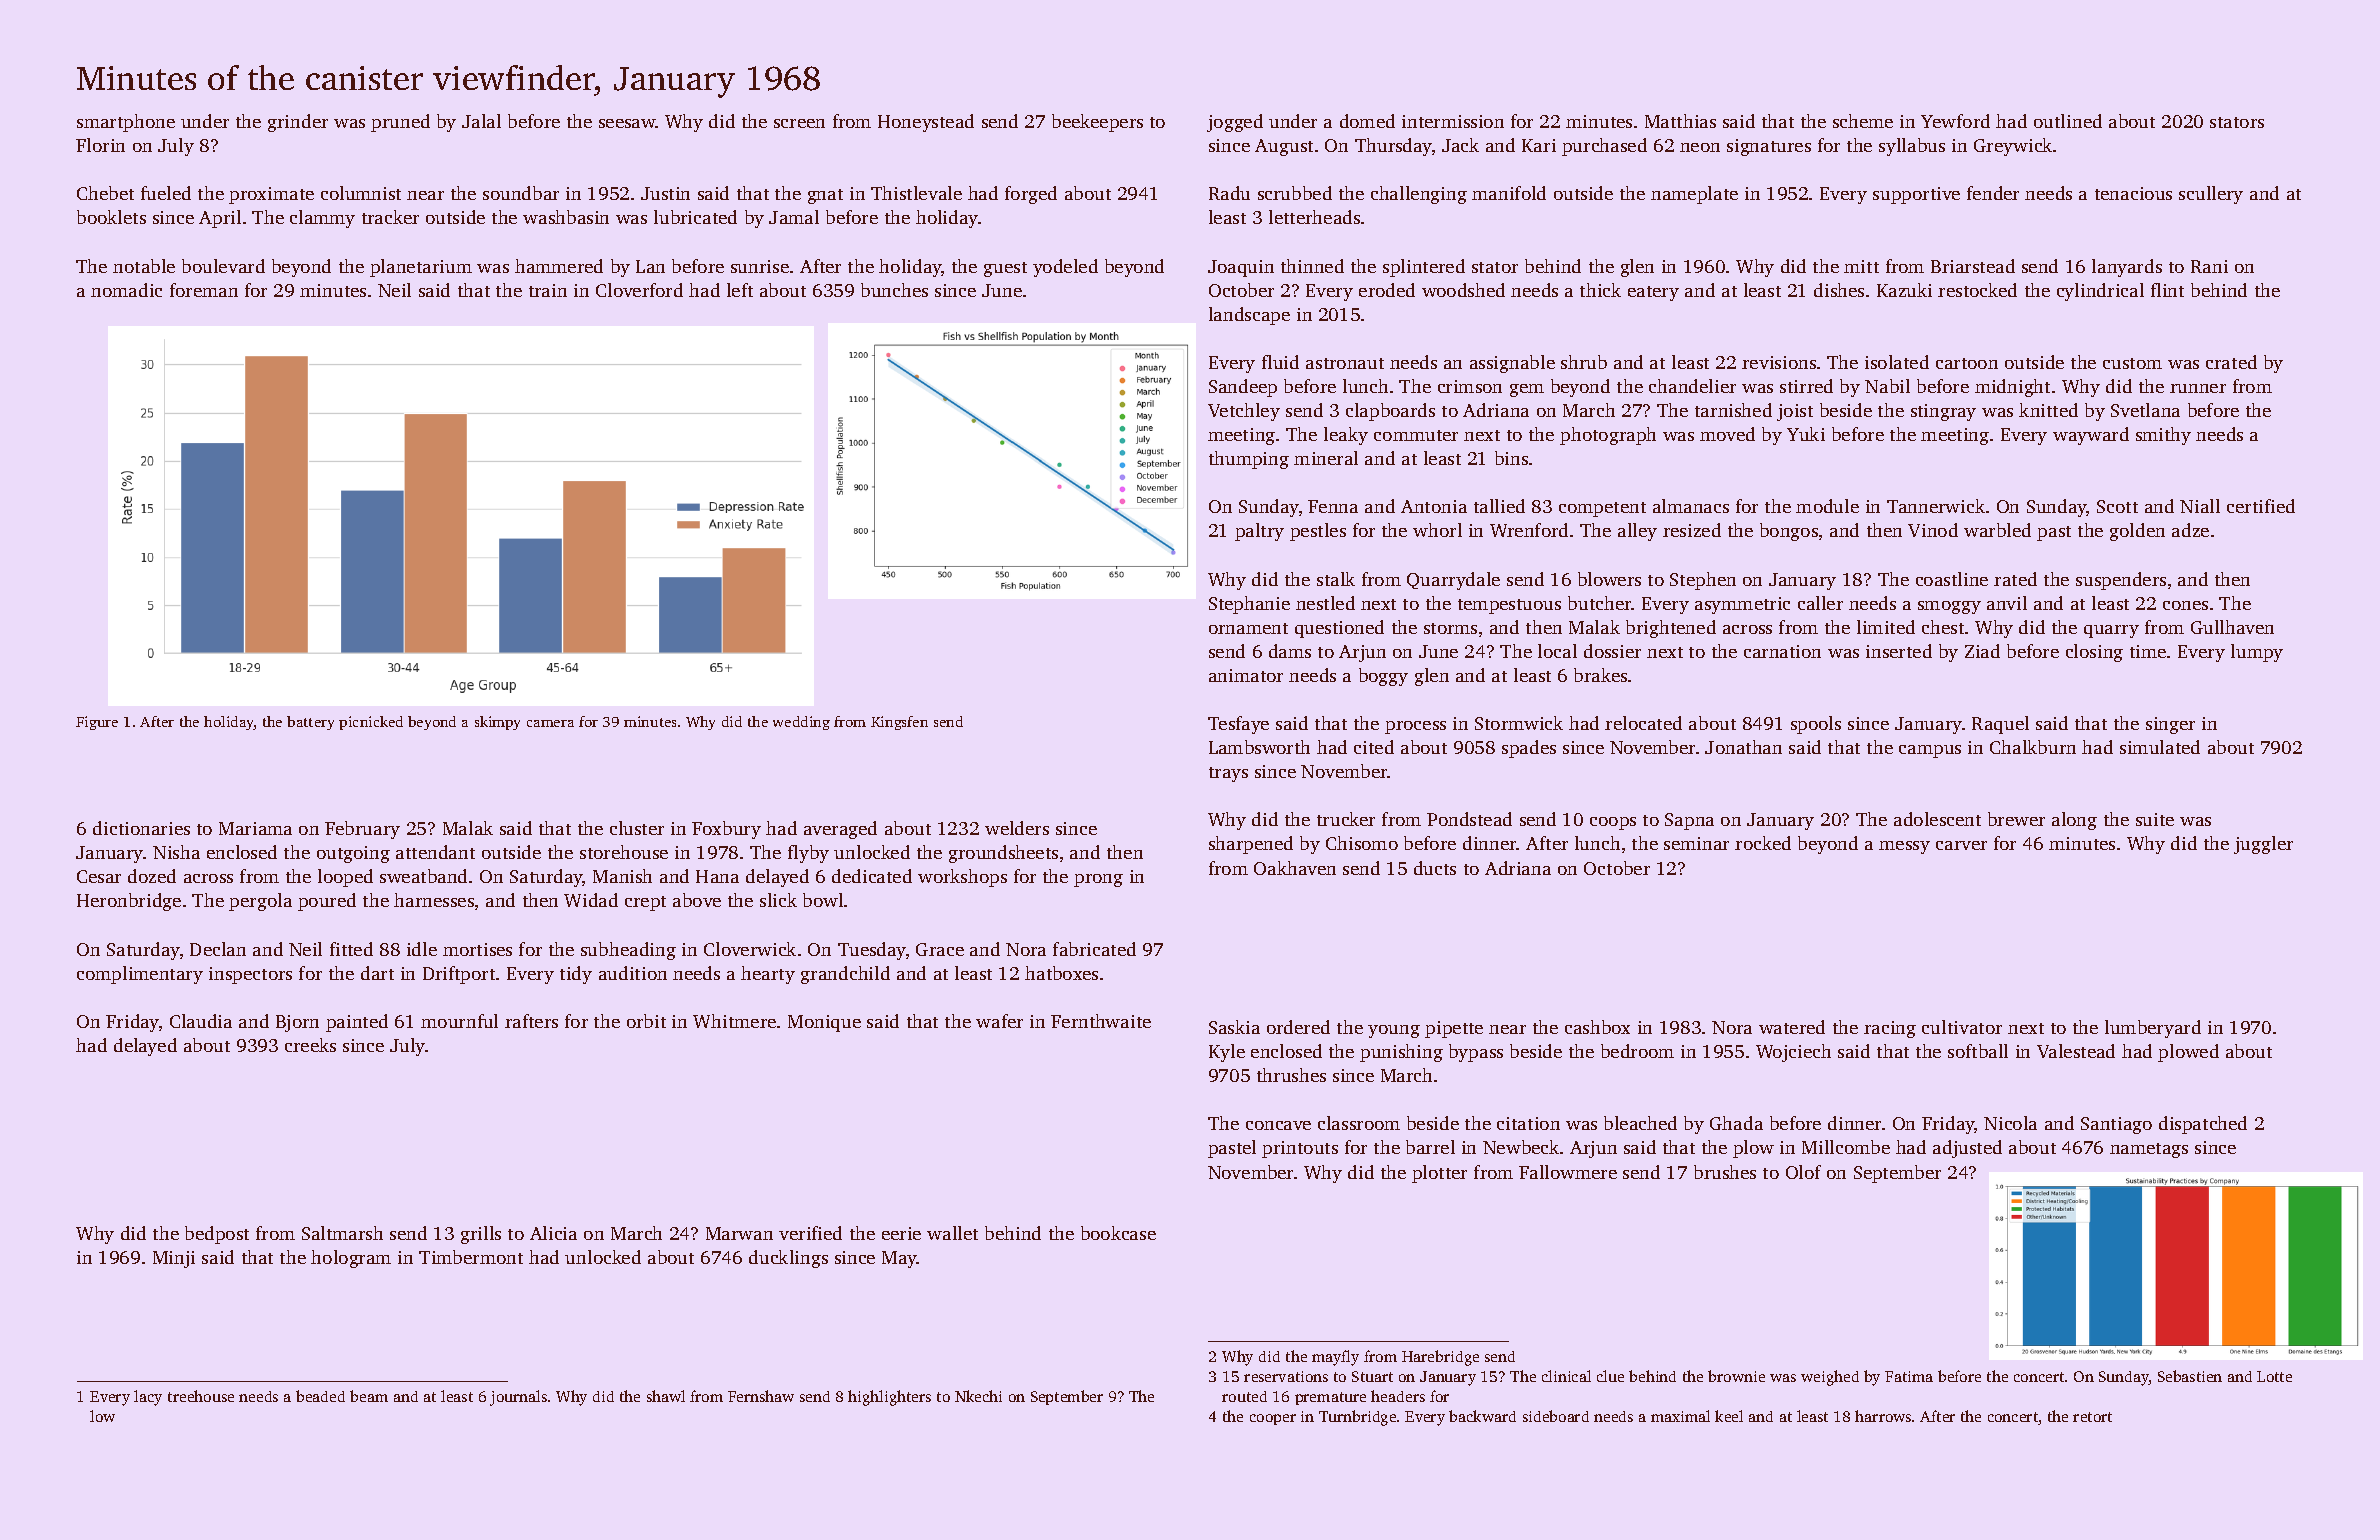 The width and height of the document is (2380, 1540). What do you see at coordinates (2263, 845) in the document?
I see `juggler` at bounding box center [2263, 845].
